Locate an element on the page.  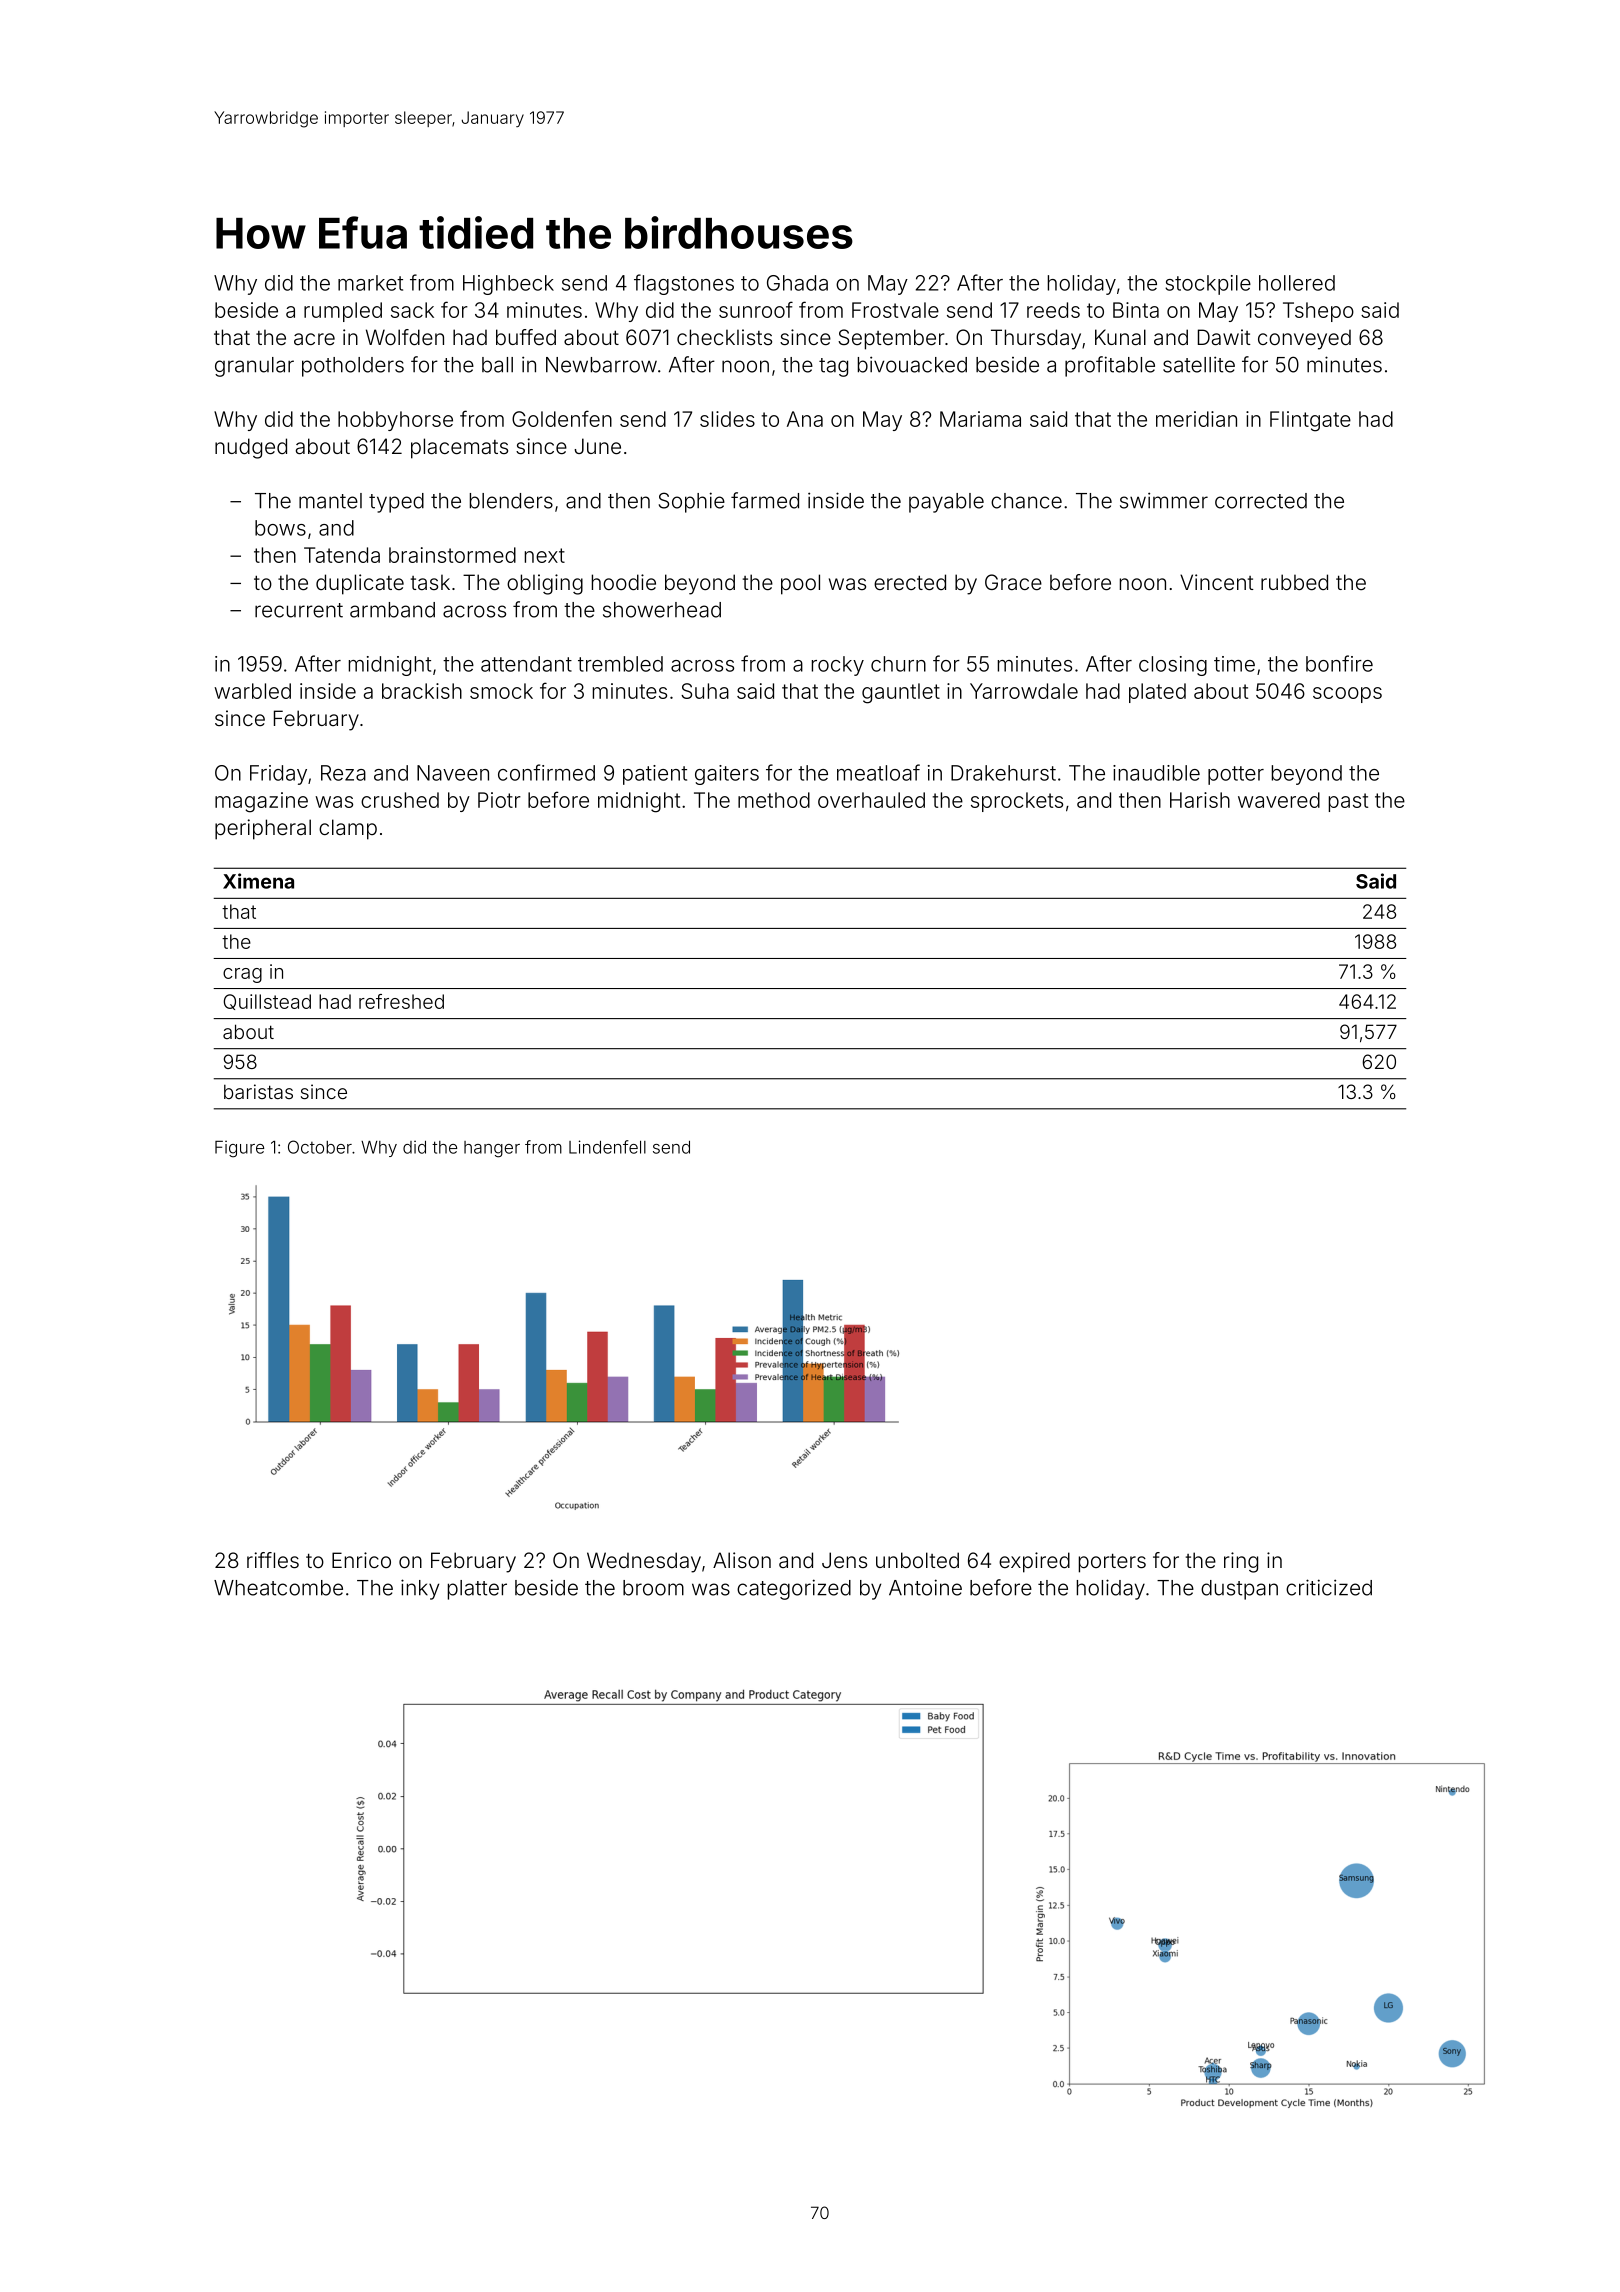
baristas is located at coordinates (258, 1091).
